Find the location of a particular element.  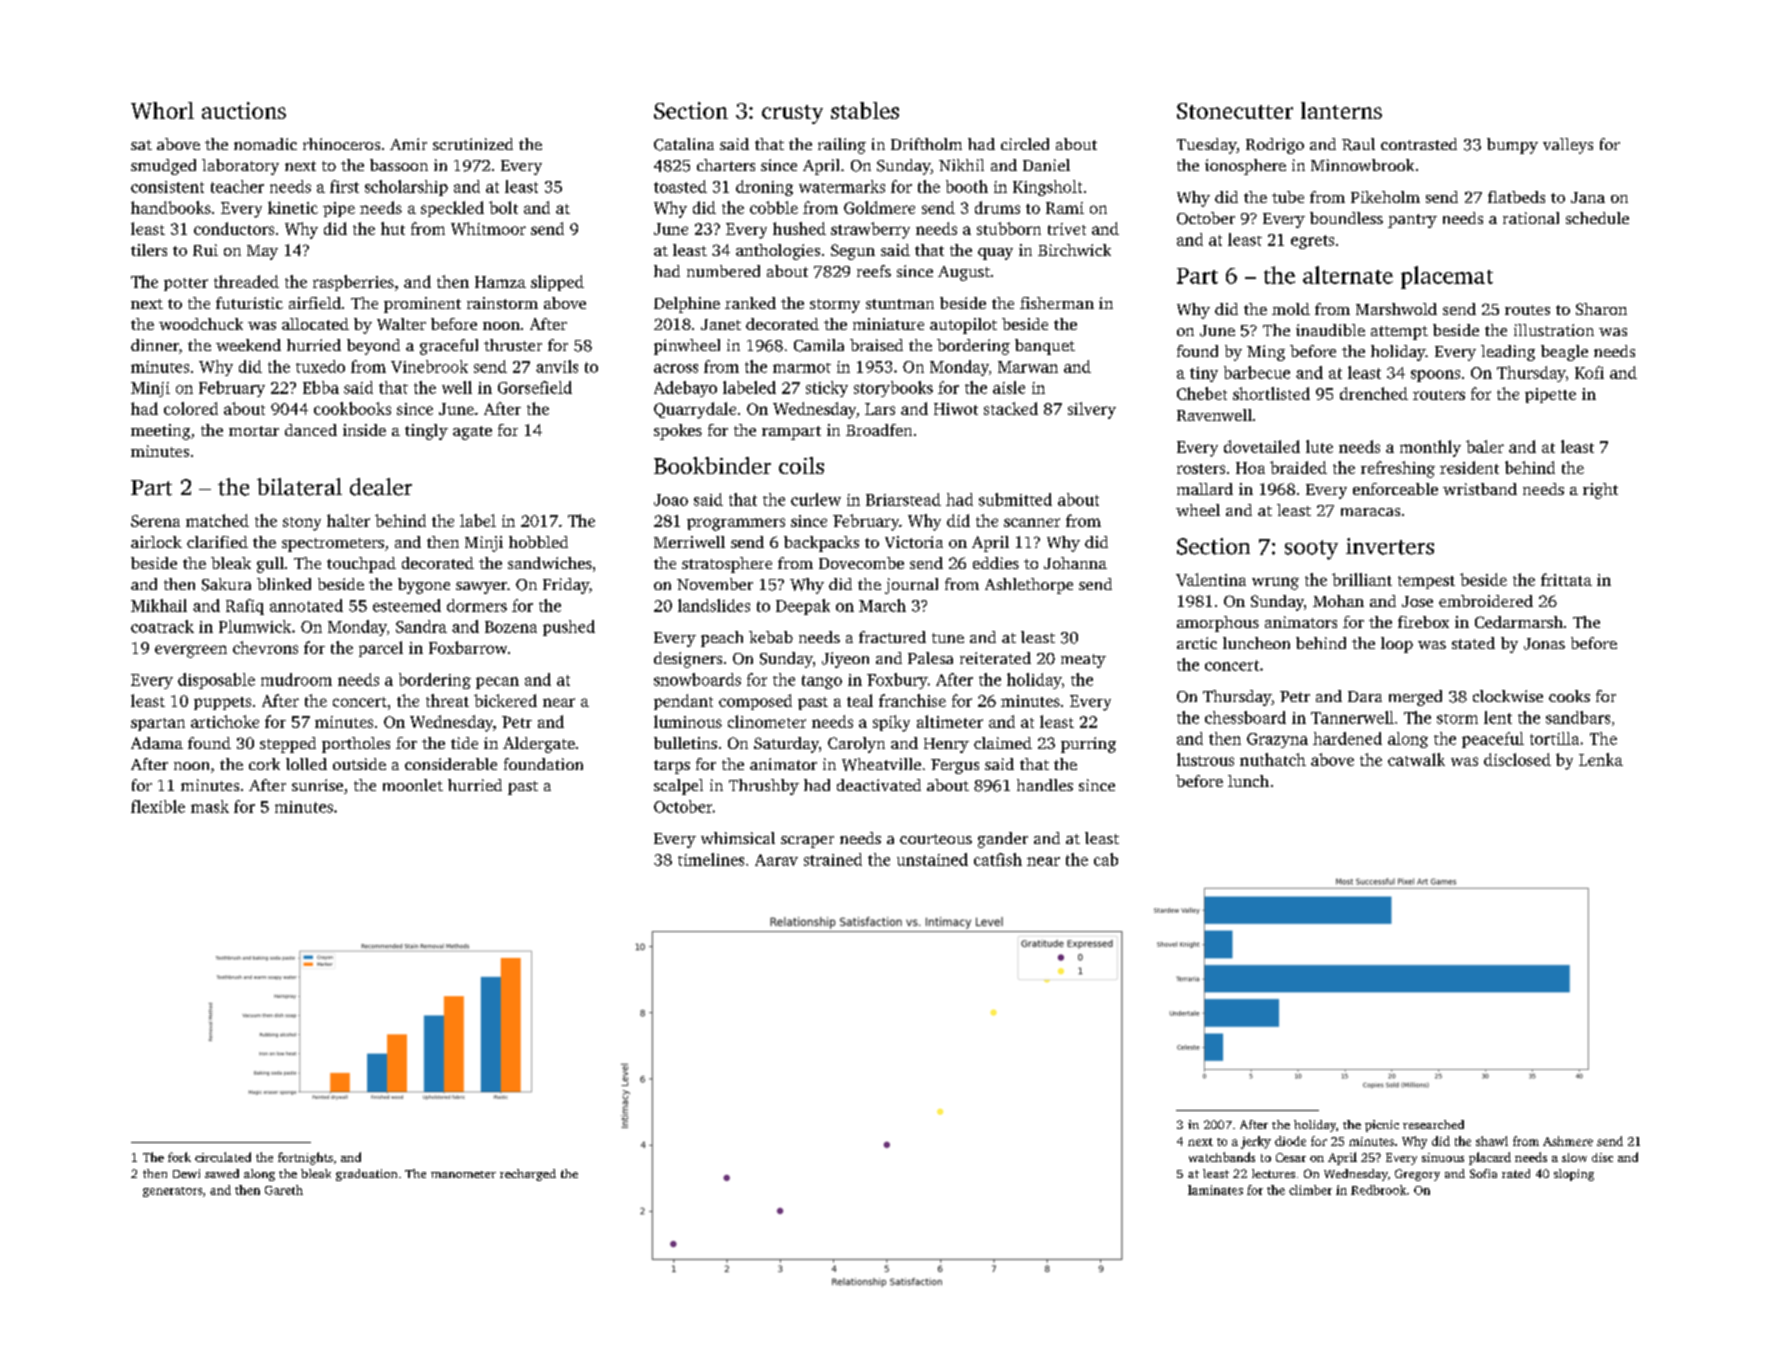

gander is located at coordinates (1003, 840).
